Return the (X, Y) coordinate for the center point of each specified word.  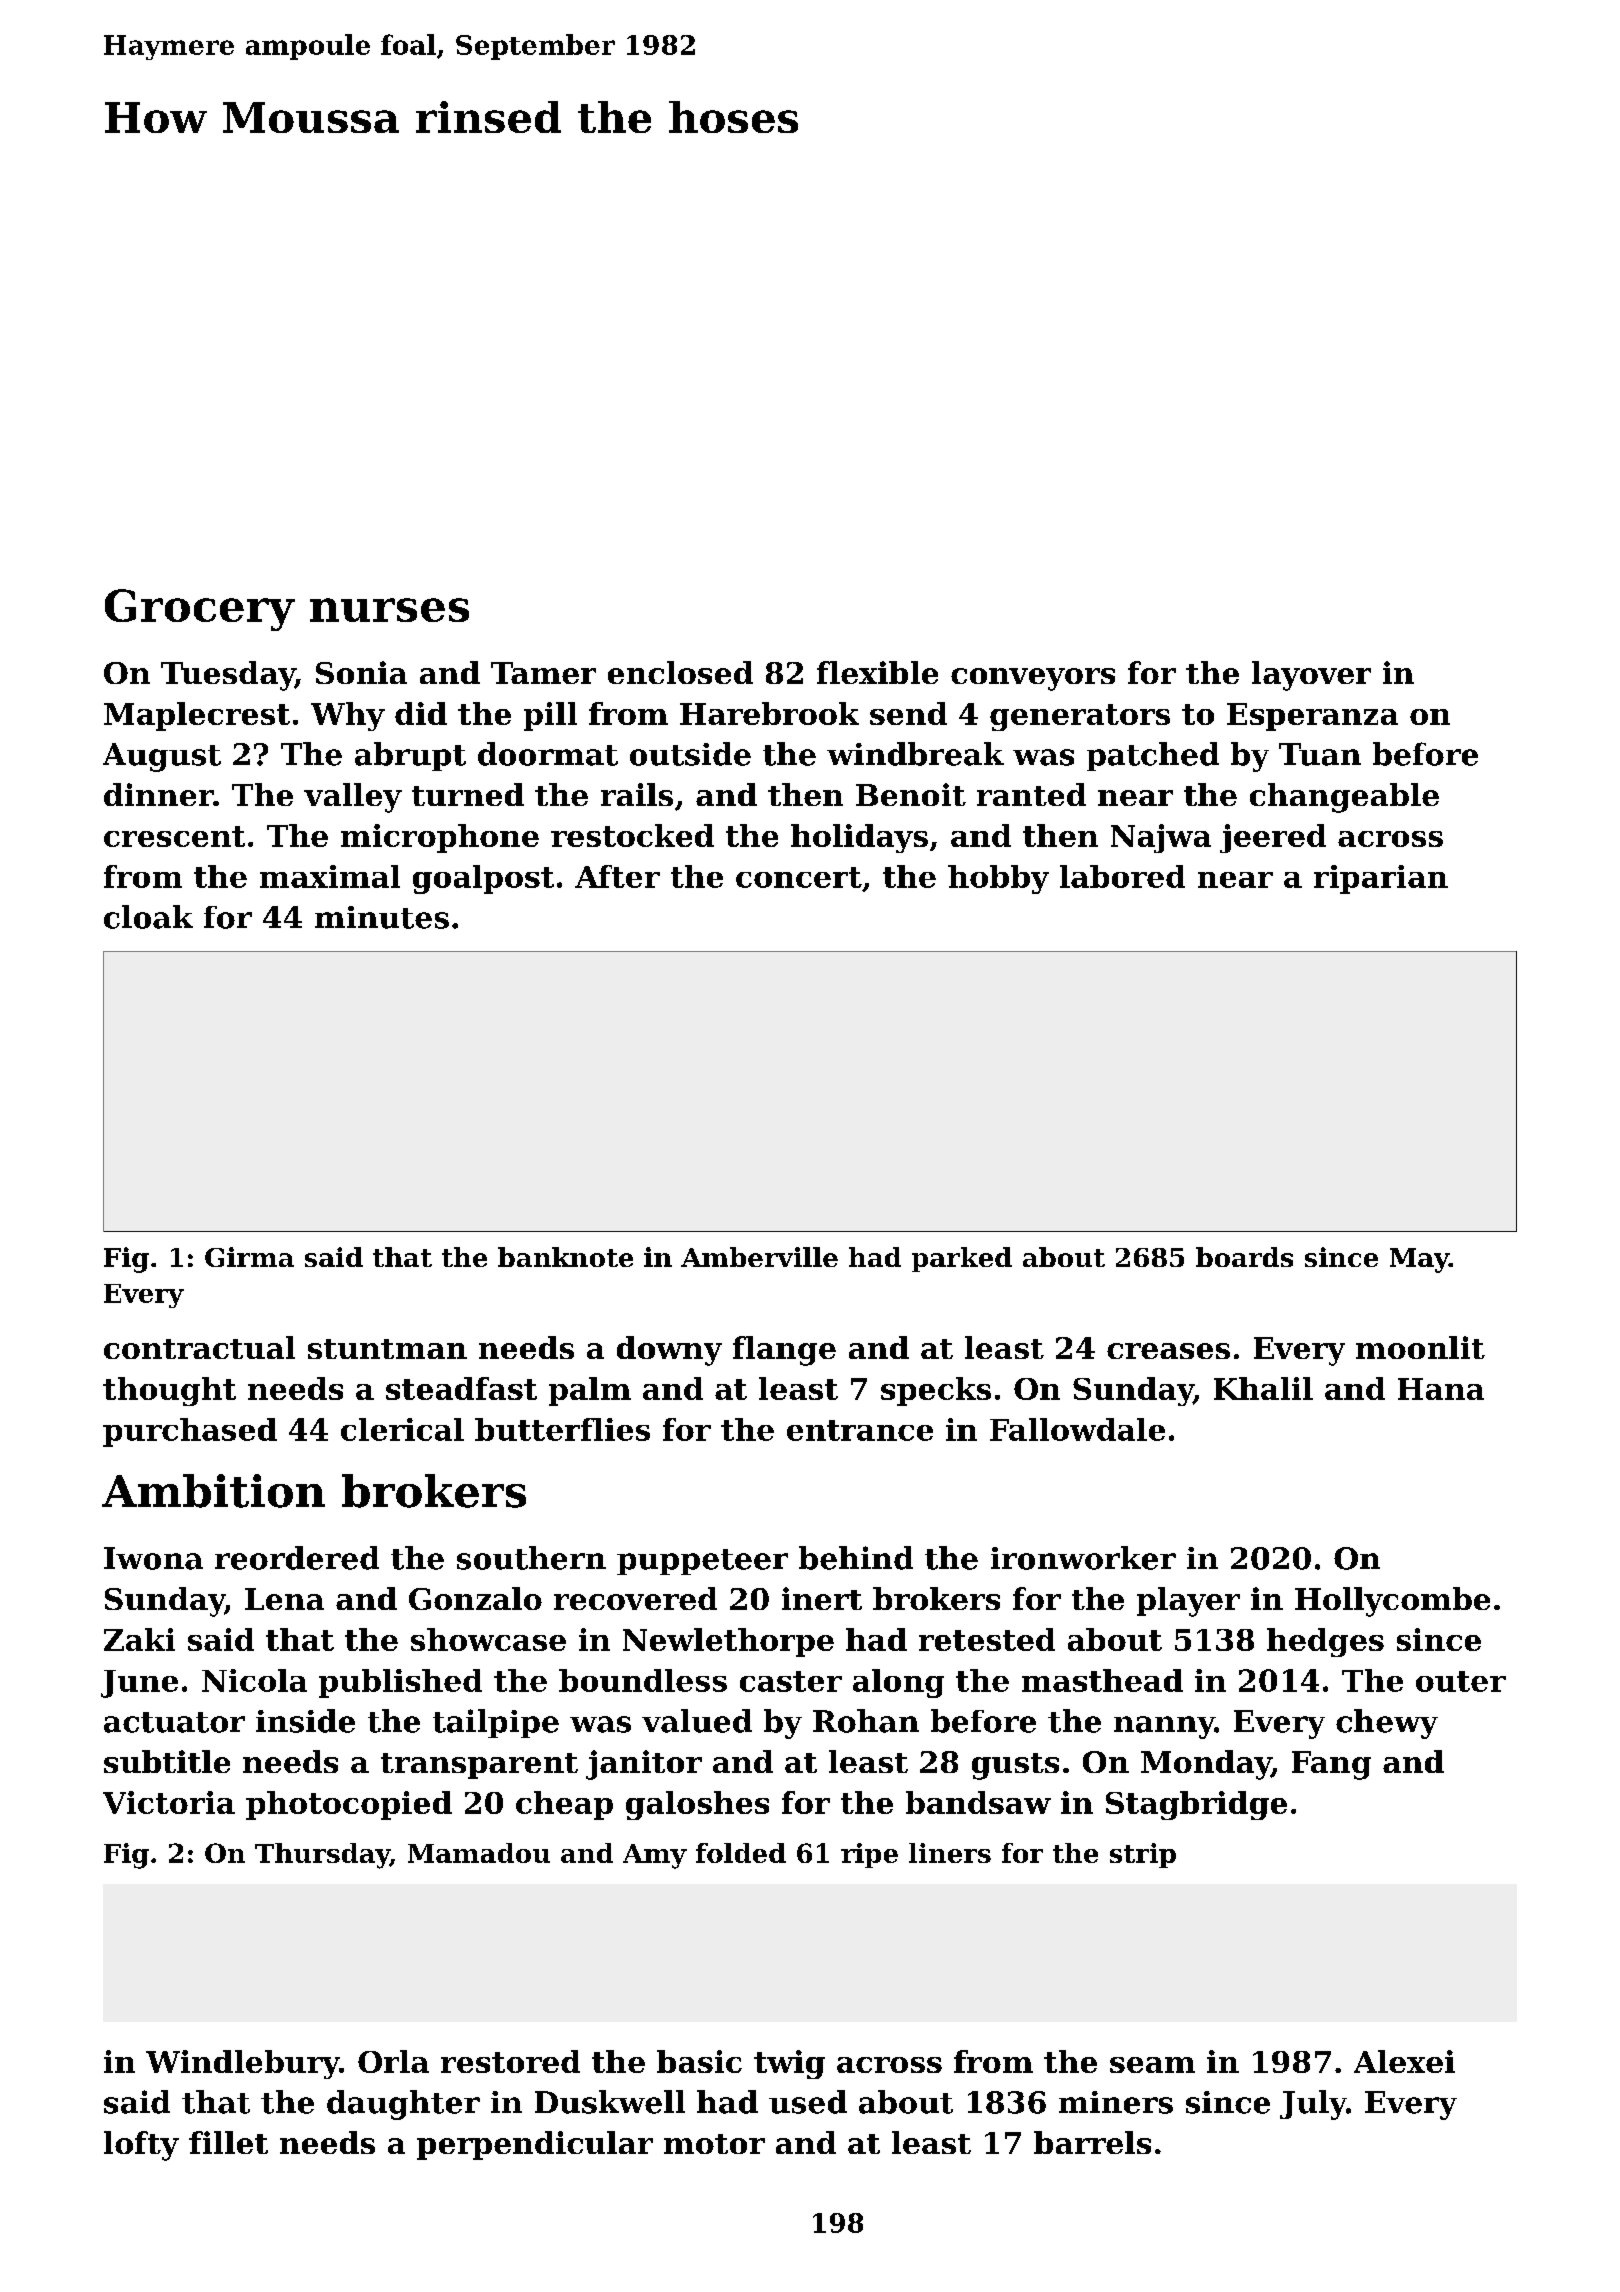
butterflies (562, 1429)
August (162, 757)
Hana (1441, 1389)
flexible (877, 672)
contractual (199, 1347)
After (617, 876)
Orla (393, 2061)
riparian (1381, 879)
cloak (148, 917)
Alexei (1404, 2061)
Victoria (169, 1802)
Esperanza (1312, 717)
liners (950, 1853)
